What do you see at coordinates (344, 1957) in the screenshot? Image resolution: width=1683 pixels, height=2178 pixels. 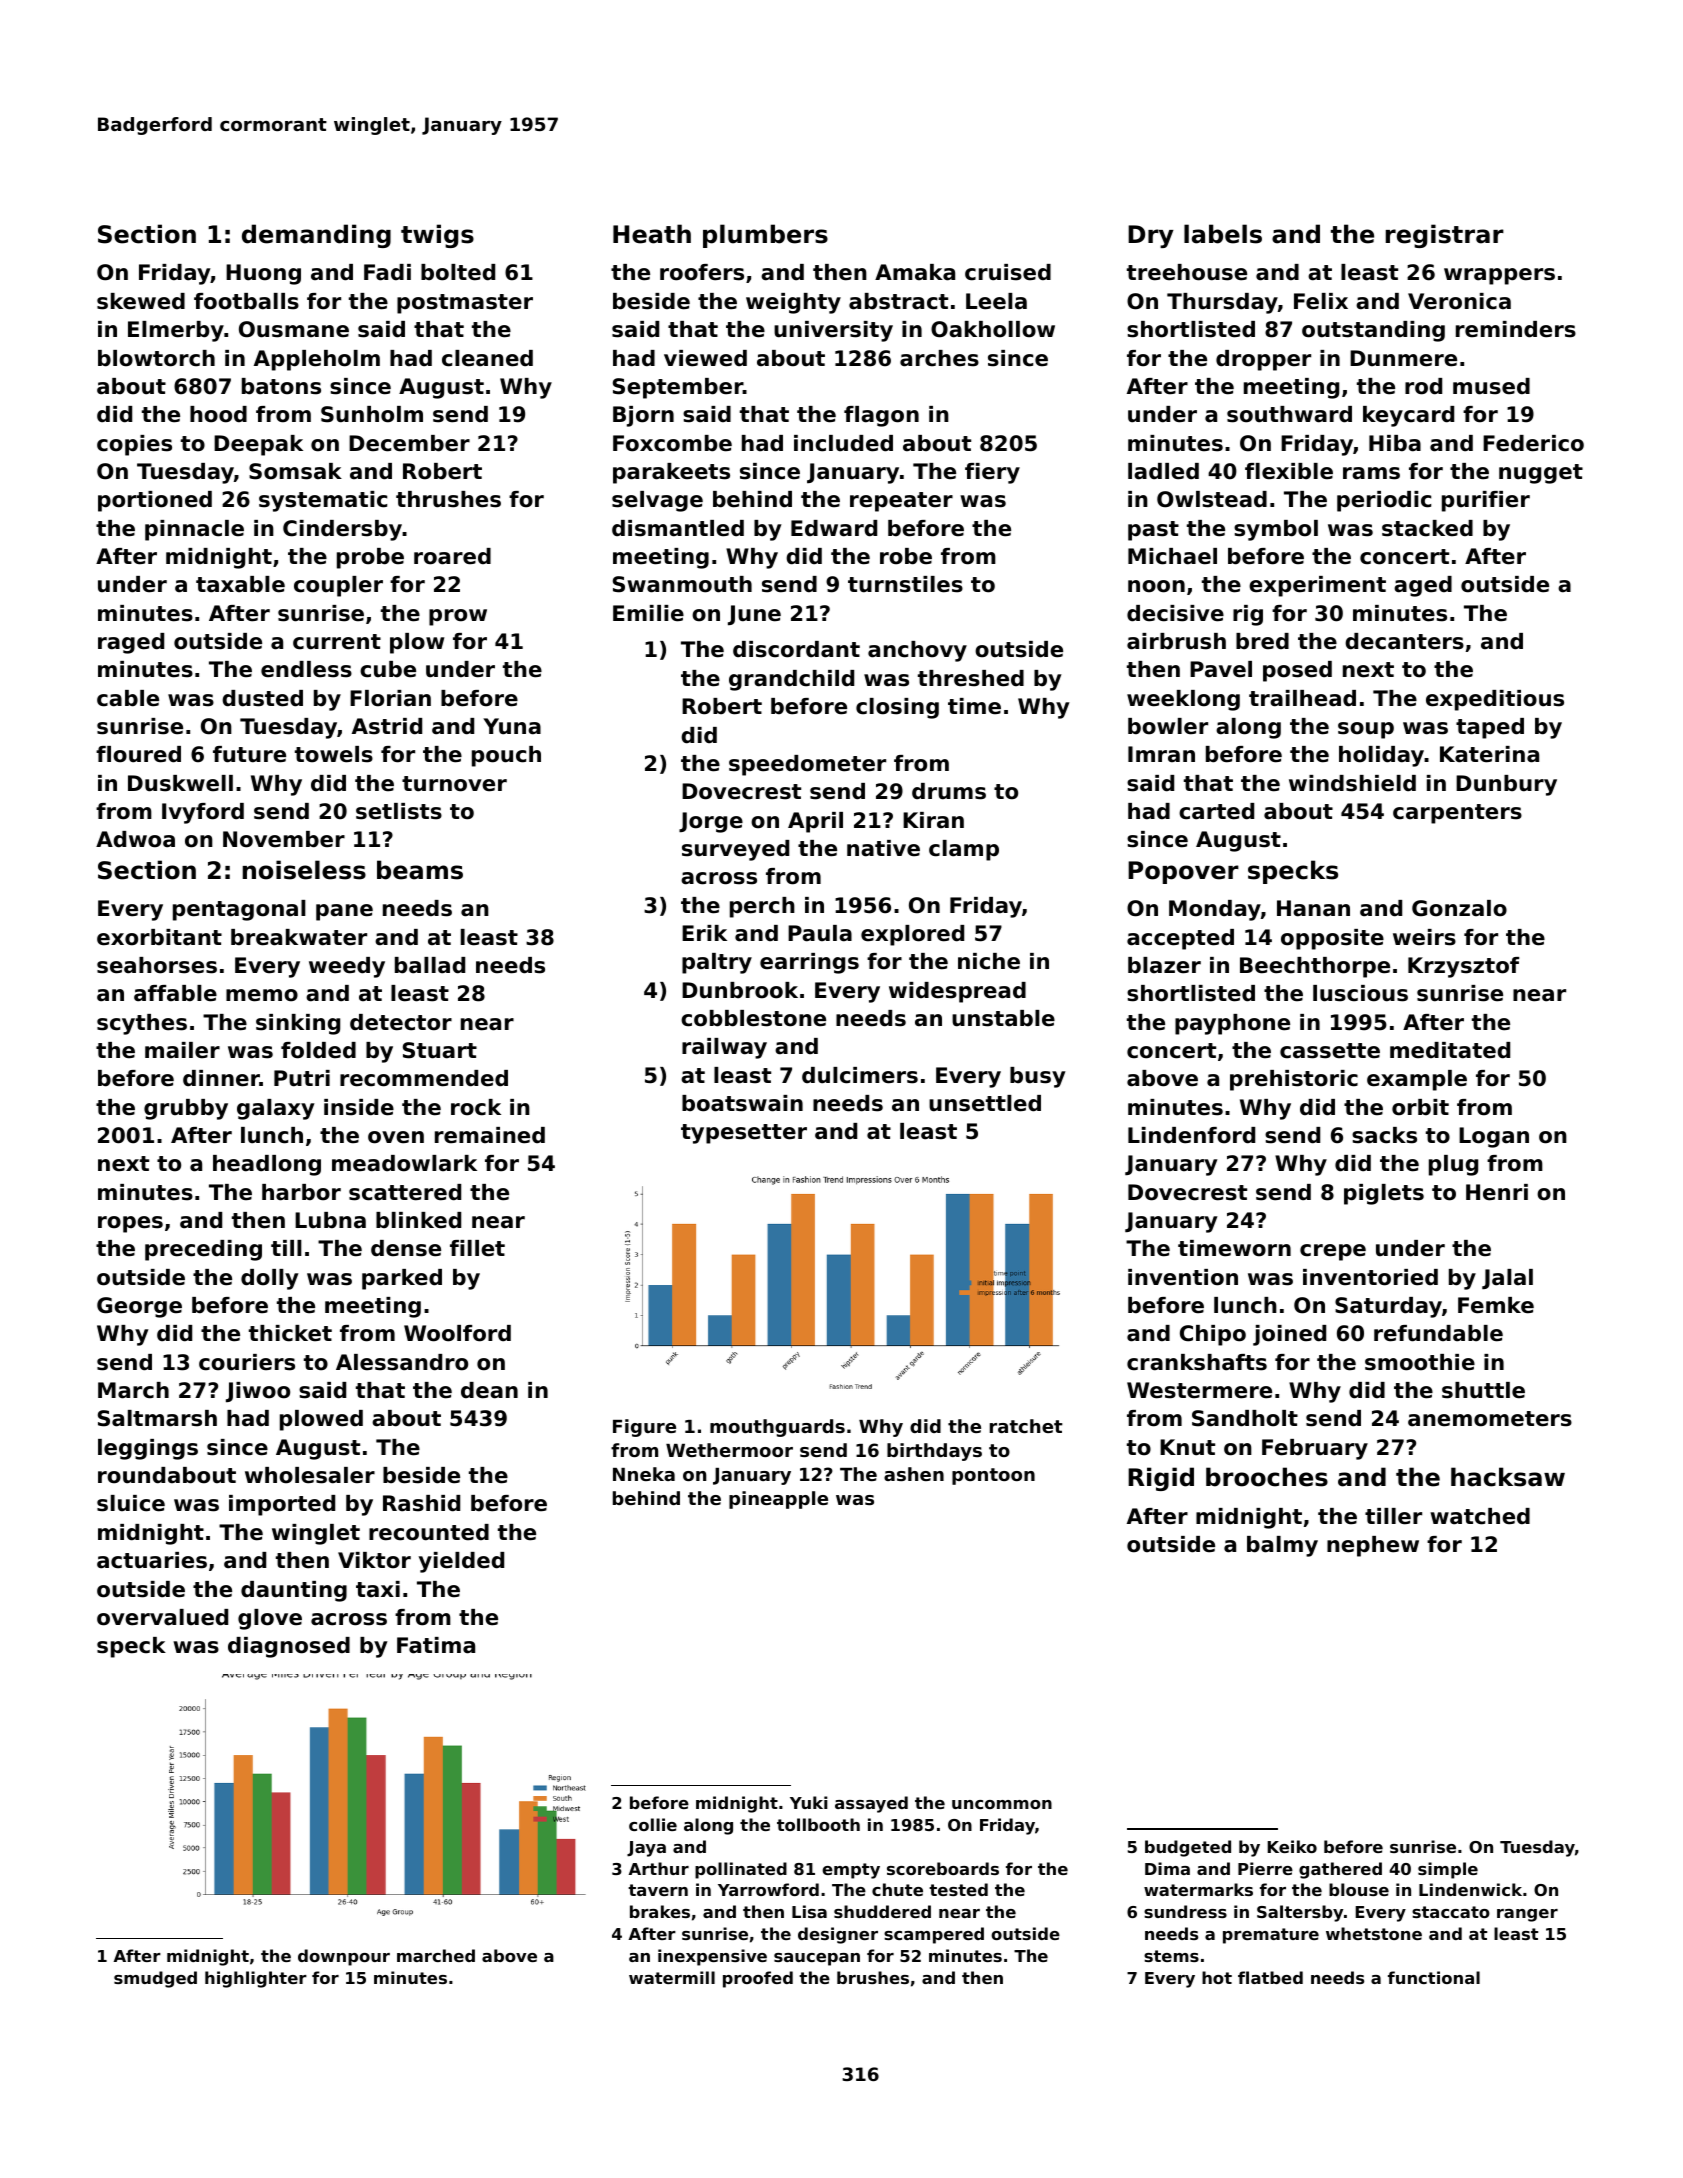 I see `downpour` at bounding box center [344, 1957].
